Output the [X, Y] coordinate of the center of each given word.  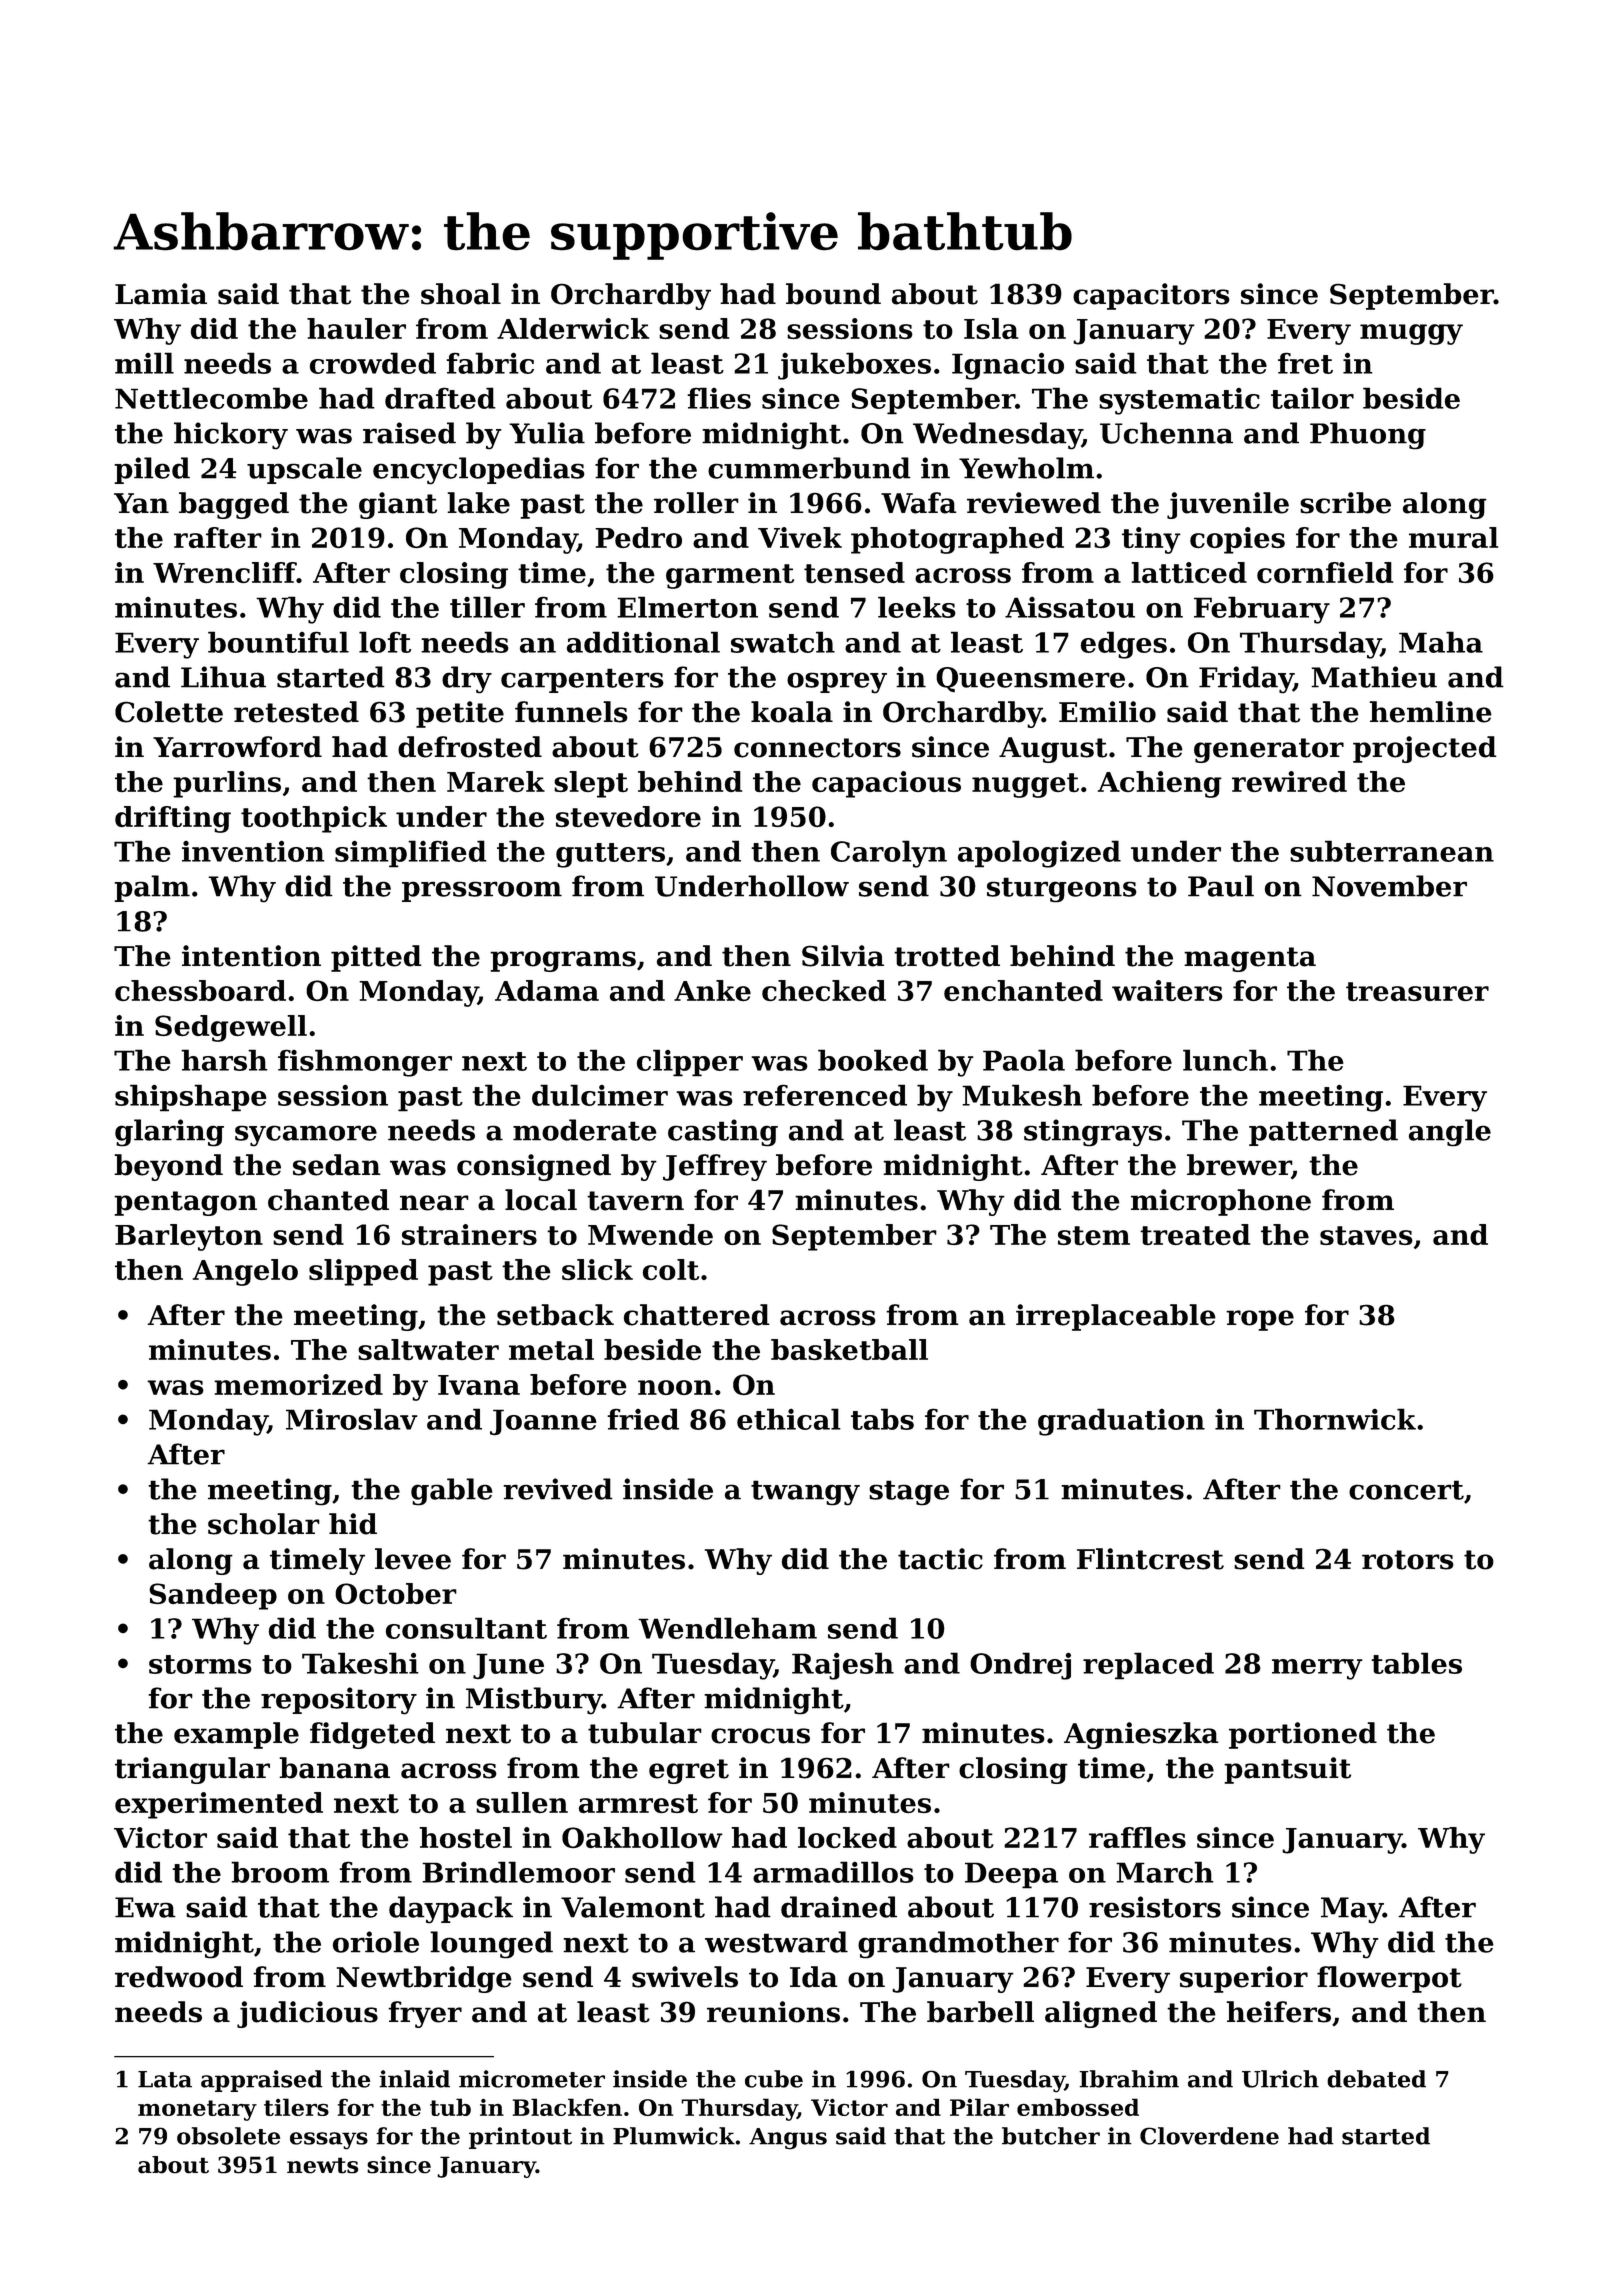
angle [1450, 1132]
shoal [461, 294]
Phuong [1368, 435]
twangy [805, 1492]
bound [833, 294]
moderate [585, 1130]
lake [478, 503]
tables [1416, 1663]
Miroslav [352, 1419]
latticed [1189, 572]
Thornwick [1335, 1419]
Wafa [919, 503]
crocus [760, 1736]
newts [322, 2165]
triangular [192, 1770]
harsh [224, 1060]
